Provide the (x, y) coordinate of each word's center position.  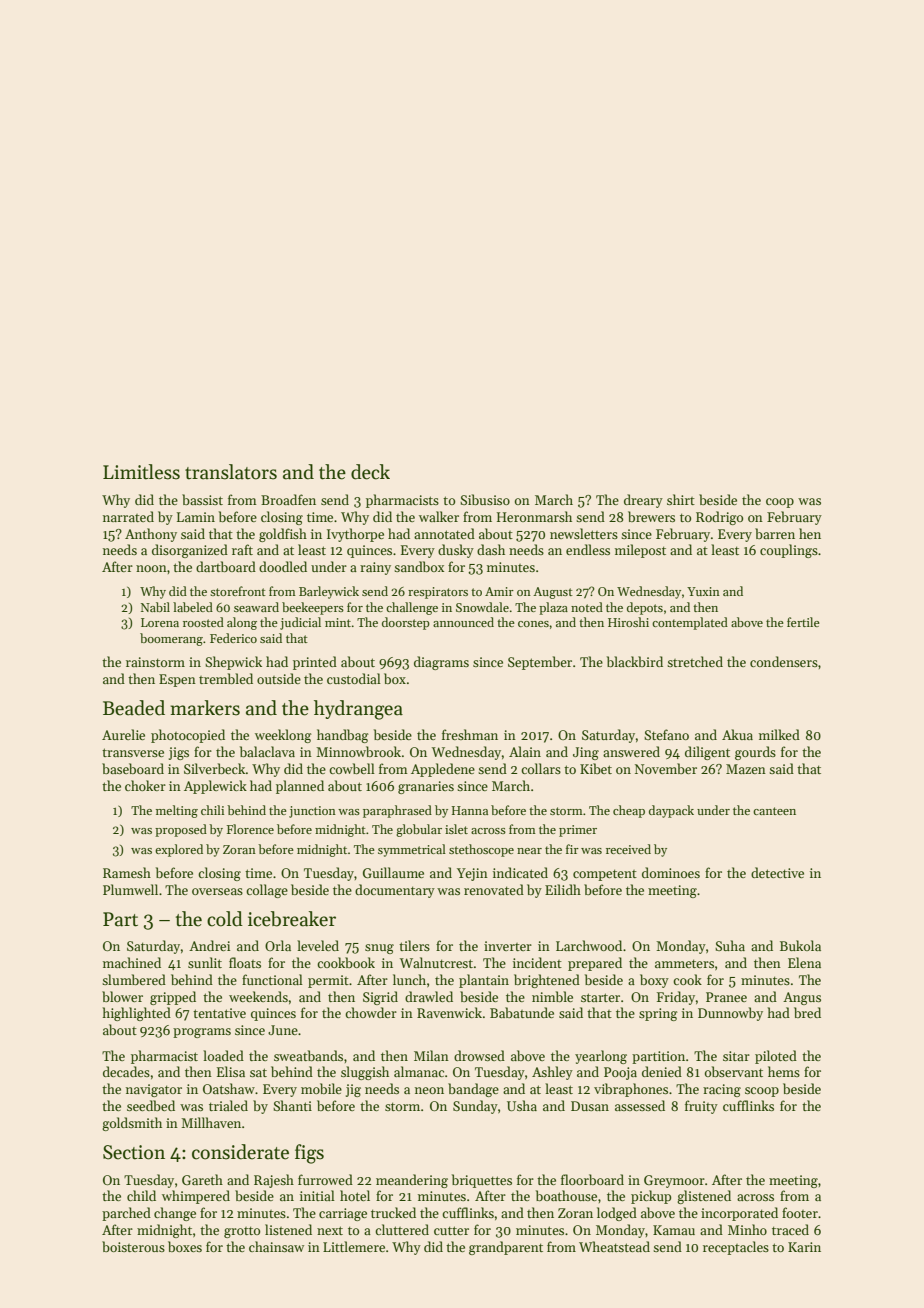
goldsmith (132, 1124)
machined (132, 962)
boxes (185, 1246)
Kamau (674, 1230)
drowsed (479, 1055)
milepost (640, 551)
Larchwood (589, 945)
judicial (300, 623)
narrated (128, 516)
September (540, 663)
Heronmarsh (534, 516)
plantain (484, 981)
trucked (393, 1212)
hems (784, 1071)
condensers (784, 661)
